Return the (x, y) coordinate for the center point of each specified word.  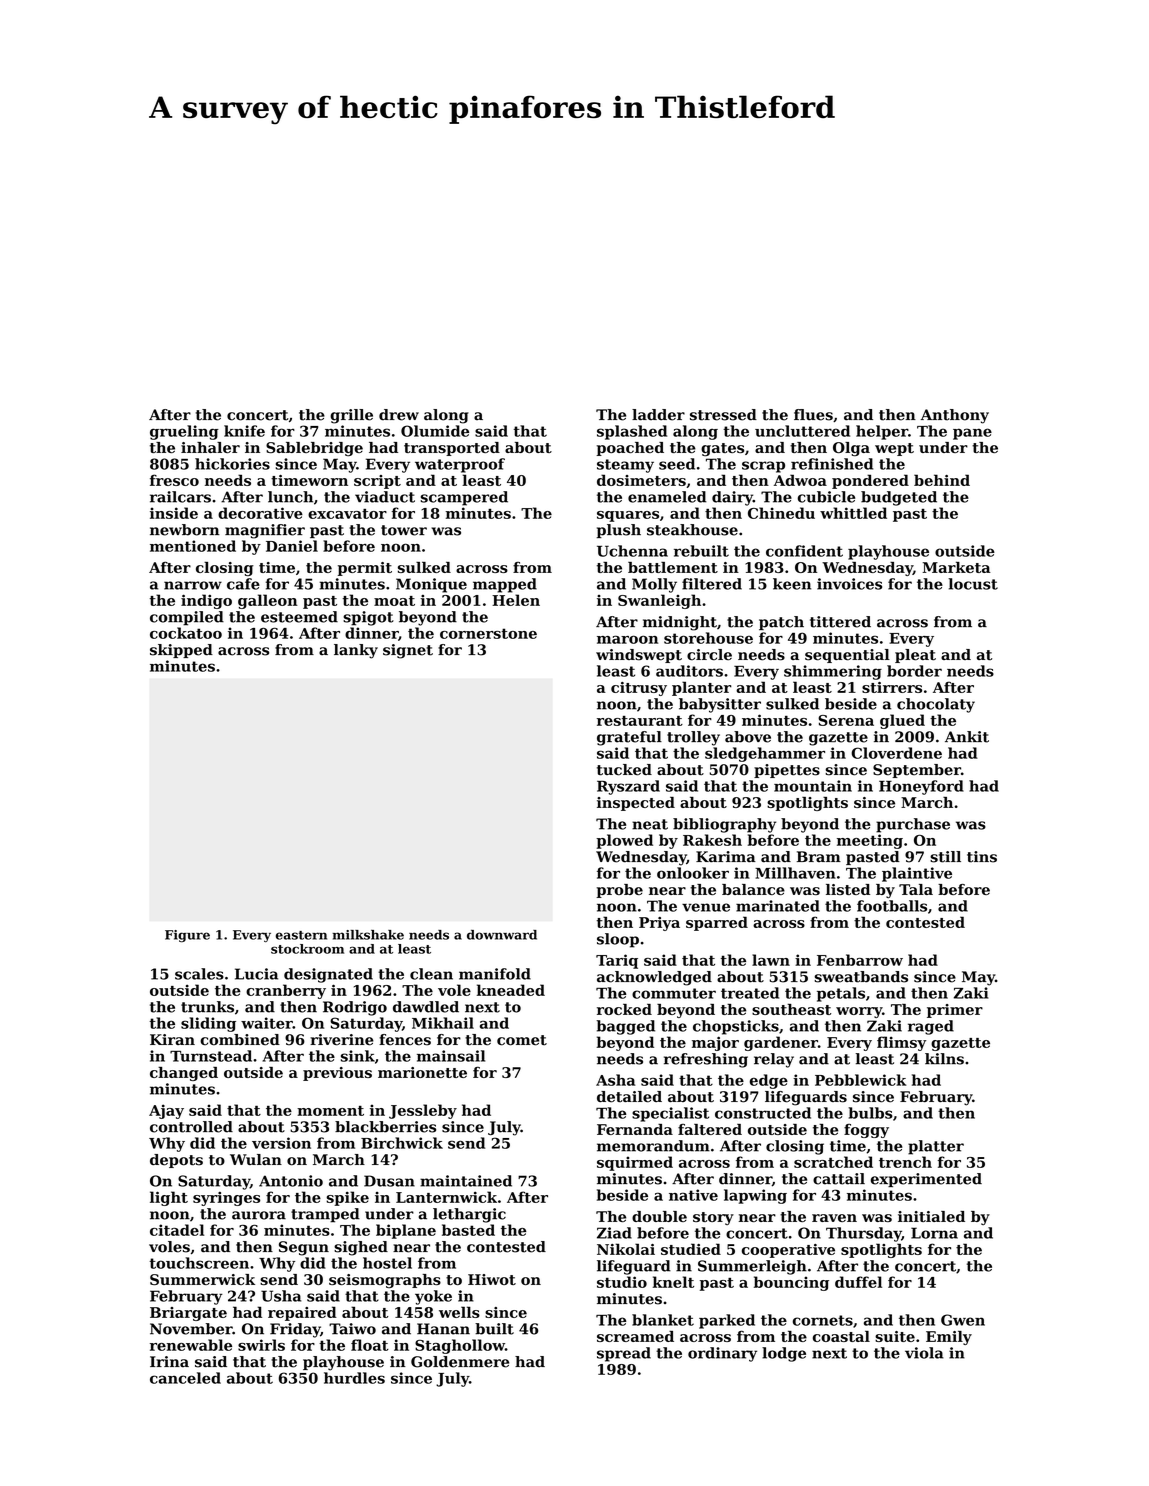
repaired (302, 1313)
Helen (516, 600)
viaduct (385, 497)
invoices (849, 584)
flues (813, 415)
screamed (635, 1336)
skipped (181, 651)
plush (618, 531)
